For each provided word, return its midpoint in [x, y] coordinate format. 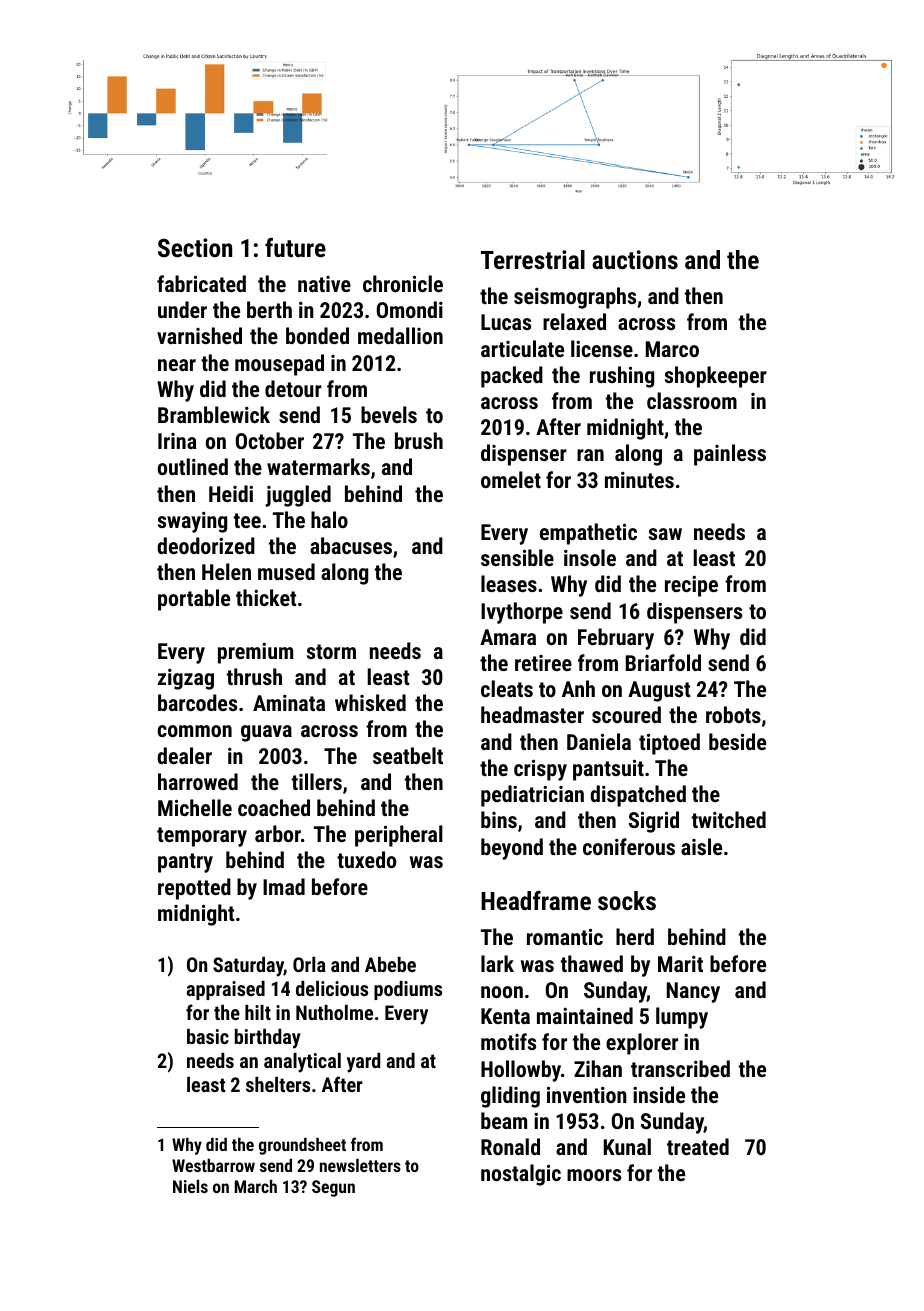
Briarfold [663, 662]
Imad [284, 886]
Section [195, 247]
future [295, 247]
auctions [635, 259]
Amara [508, 637]
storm [331, 651]
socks [627, 900]
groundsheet [302, 1146]
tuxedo [366, 859]
